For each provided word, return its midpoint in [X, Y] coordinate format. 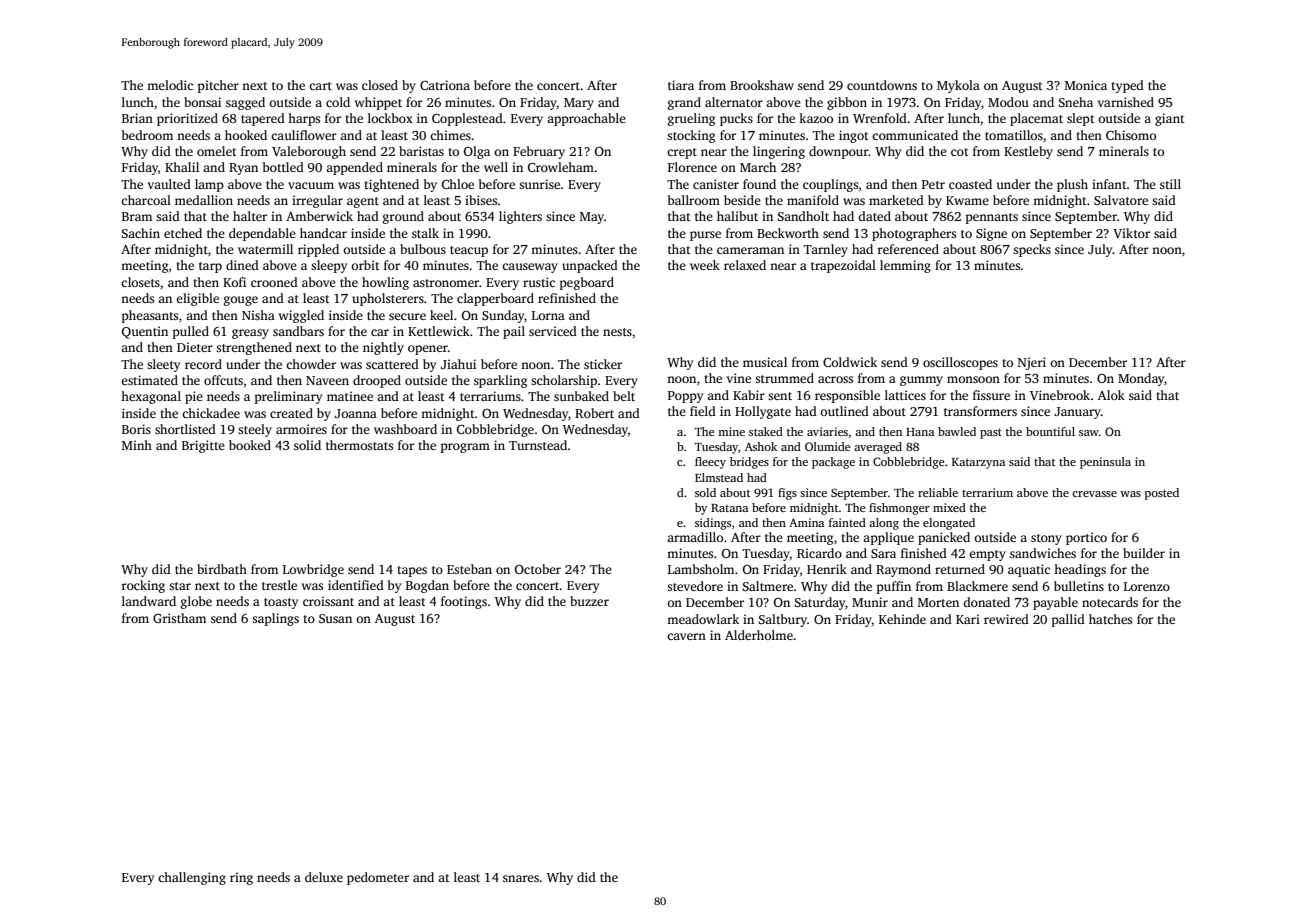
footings [464, 602]
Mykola [958, 86]
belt [624, 396]
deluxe [324, 877]
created [291, 413]
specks [1032, 250]
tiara [681, 85]
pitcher [218, 86]
